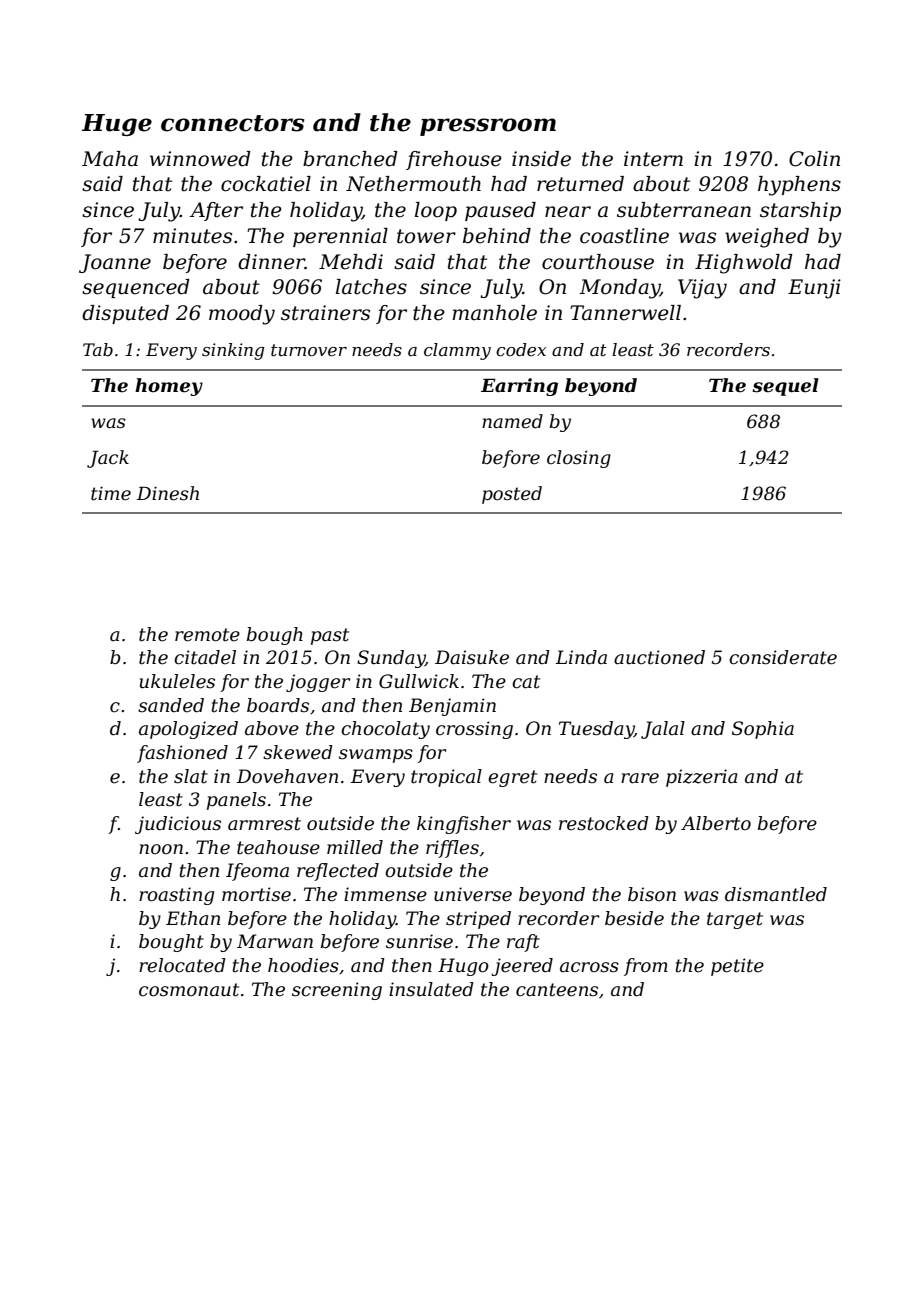 This document has height=1314, width=924. What do you see at coordinates (232, 123) in the document?
I see `connectors` at bounding box center [232, 123].
